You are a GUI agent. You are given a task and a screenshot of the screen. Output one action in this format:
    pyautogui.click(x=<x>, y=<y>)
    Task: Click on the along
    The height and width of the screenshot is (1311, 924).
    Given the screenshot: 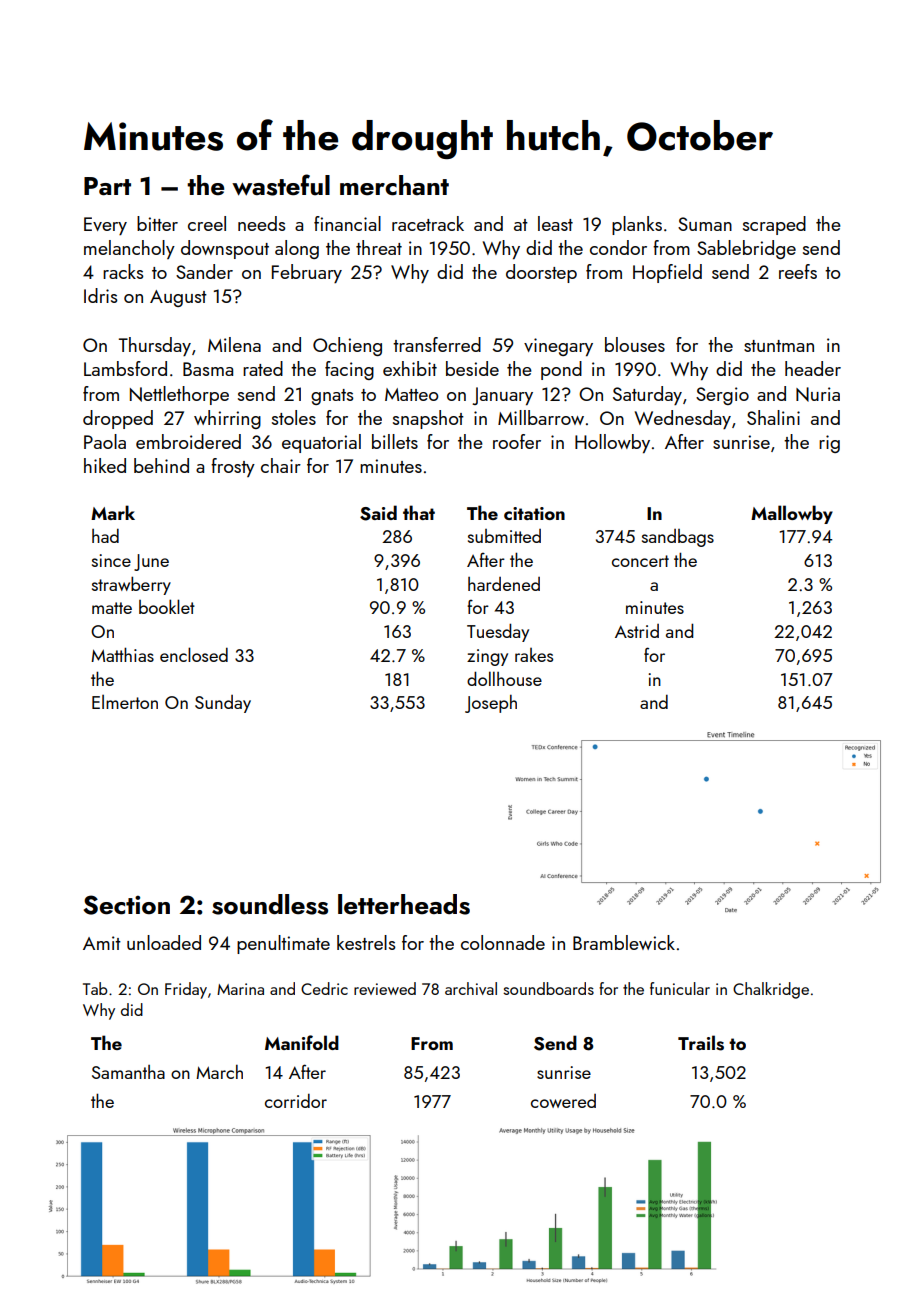 What is the action you would take?
    pyautogui.click(x=297, y=249)
